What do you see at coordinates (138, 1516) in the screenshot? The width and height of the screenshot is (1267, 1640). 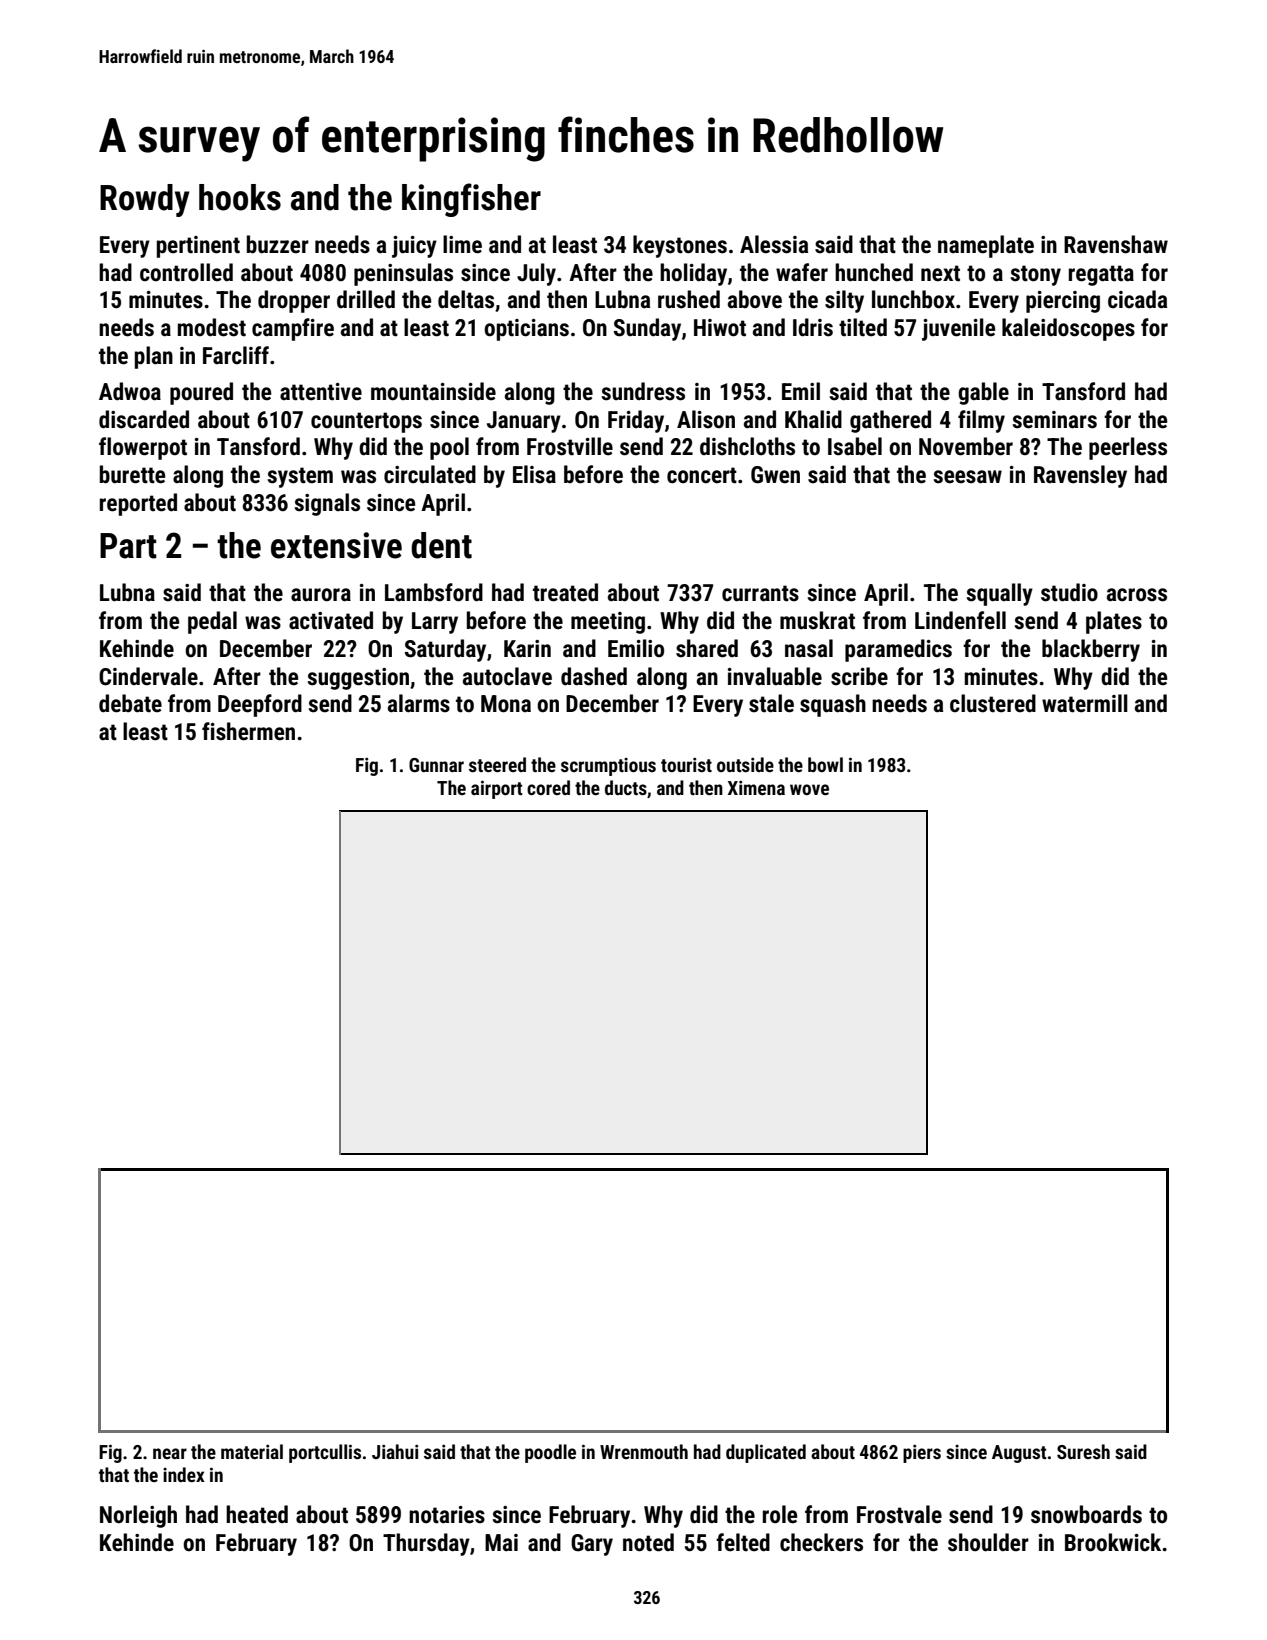 I see `Norleigh` at bounding box center [138, 1516].
